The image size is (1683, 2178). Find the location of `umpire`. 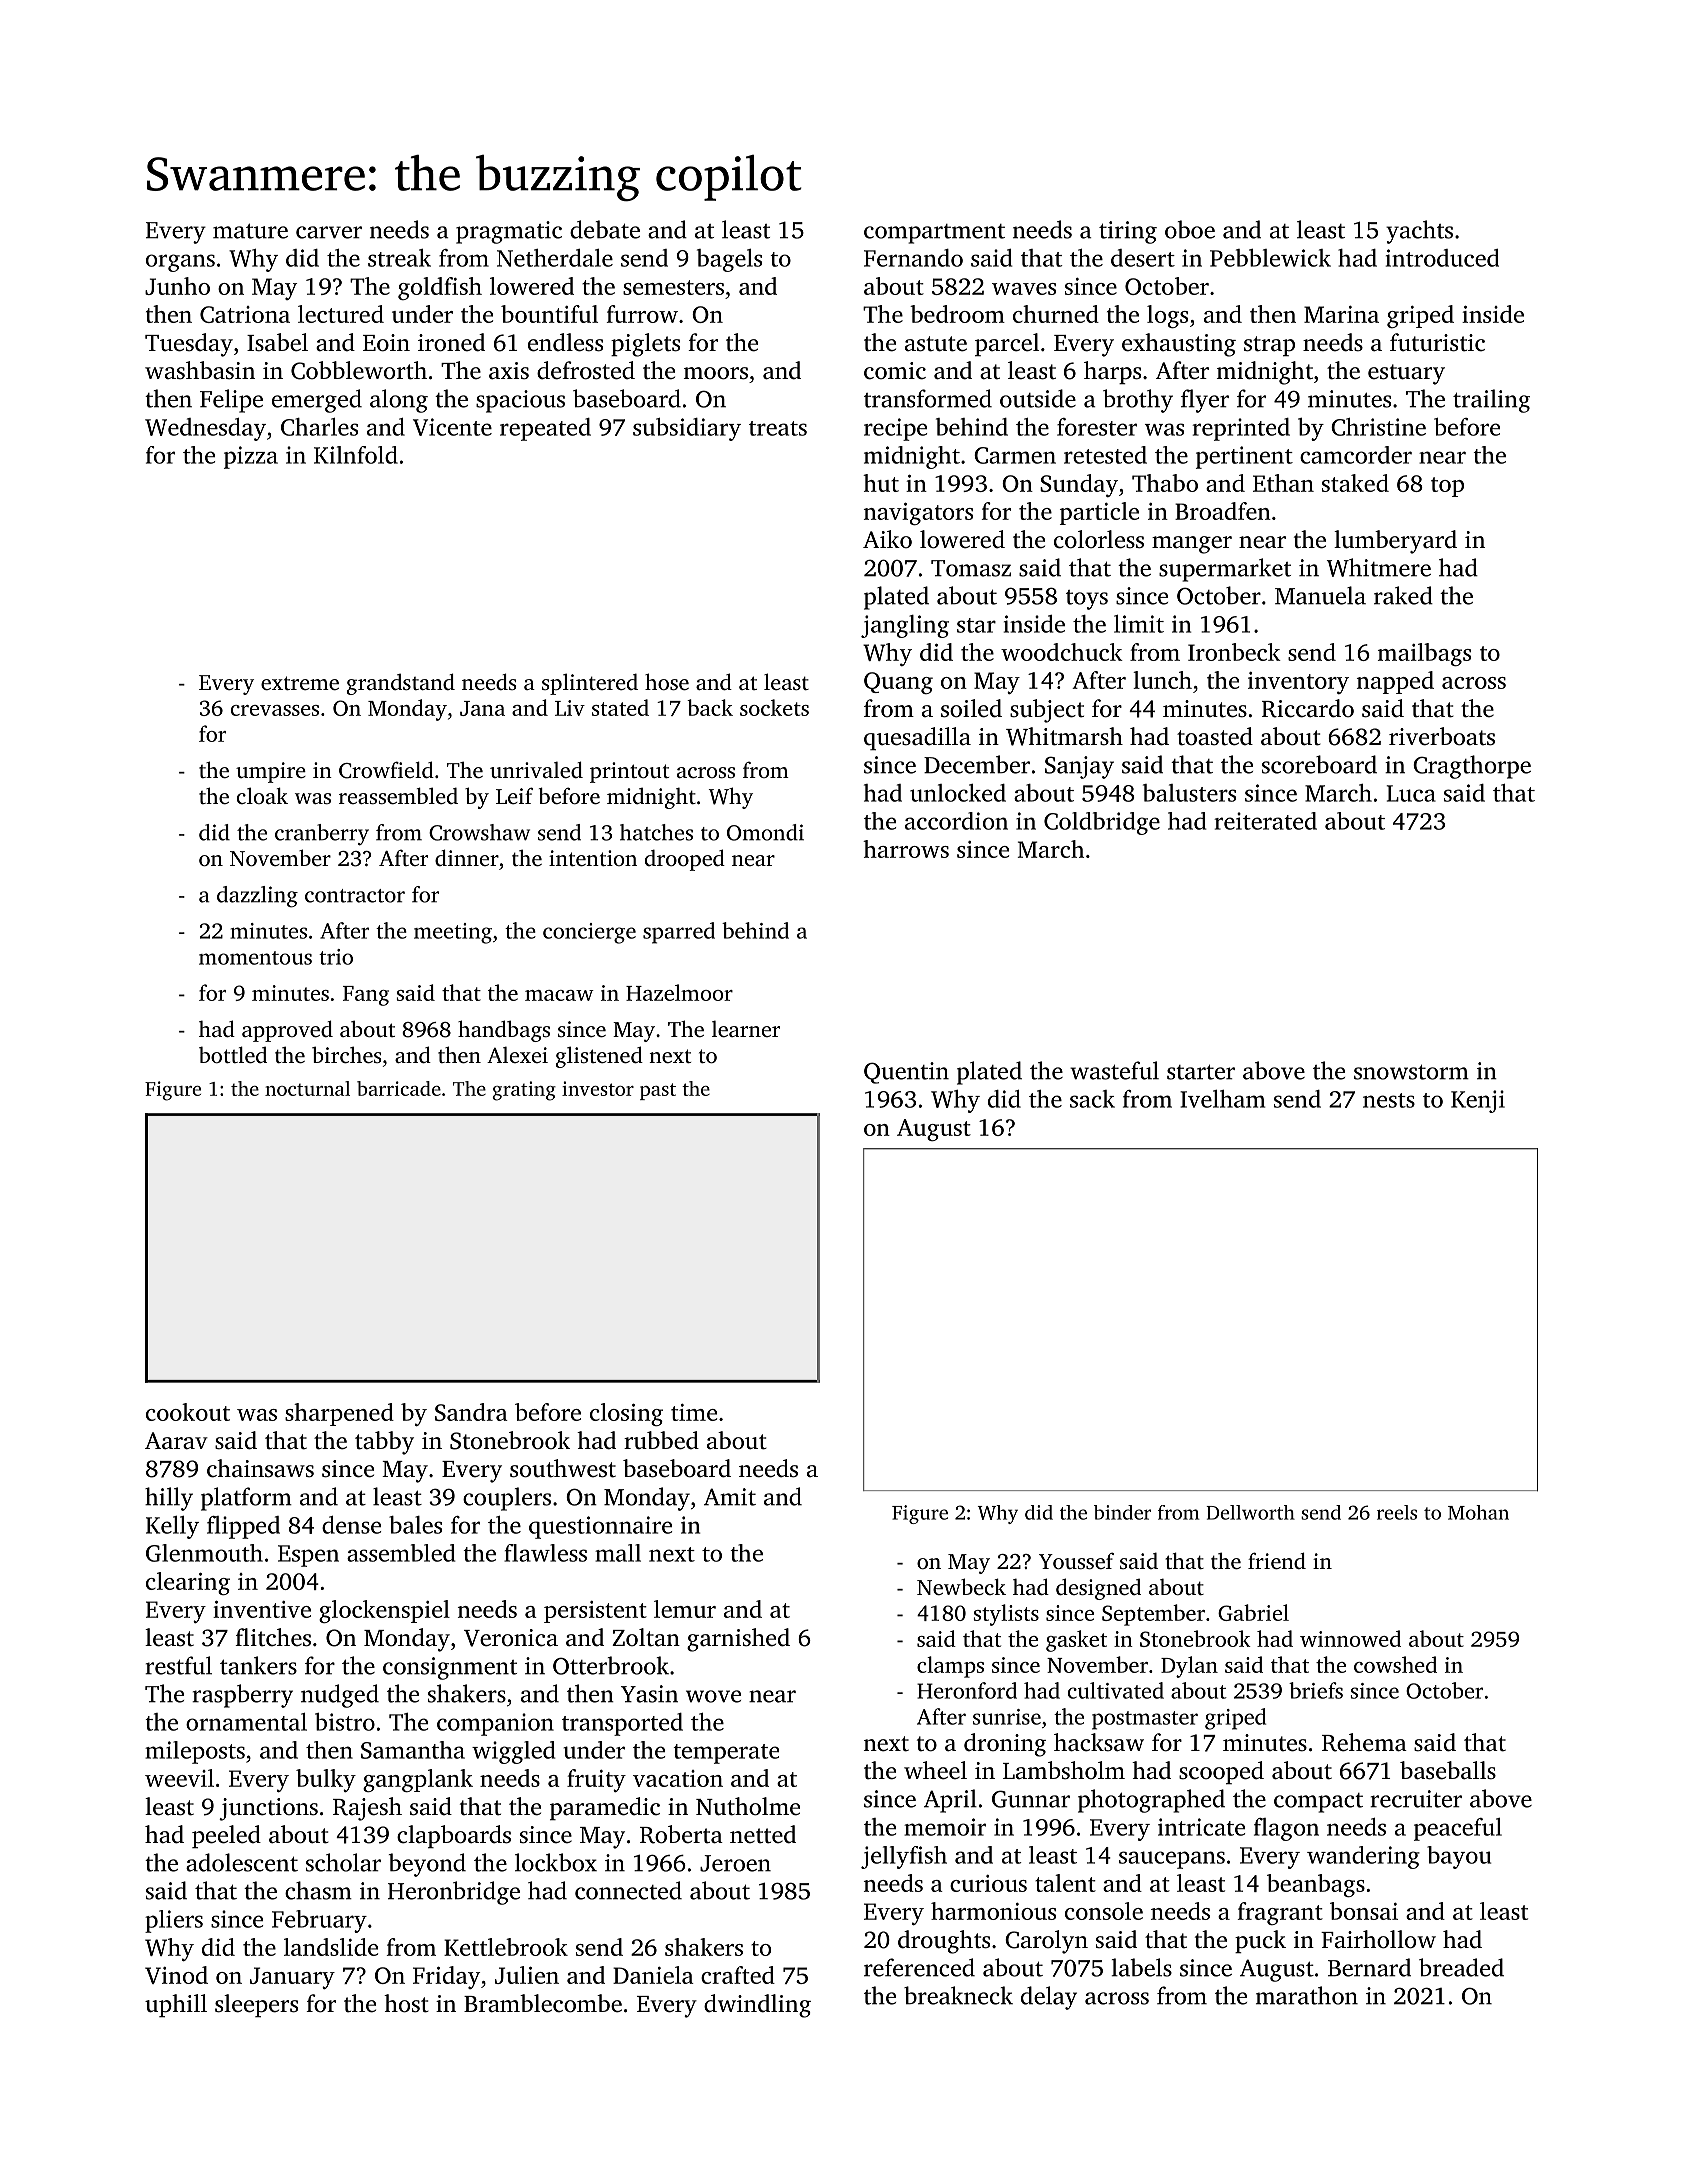

umpire is located at coordinates (271, 772).
